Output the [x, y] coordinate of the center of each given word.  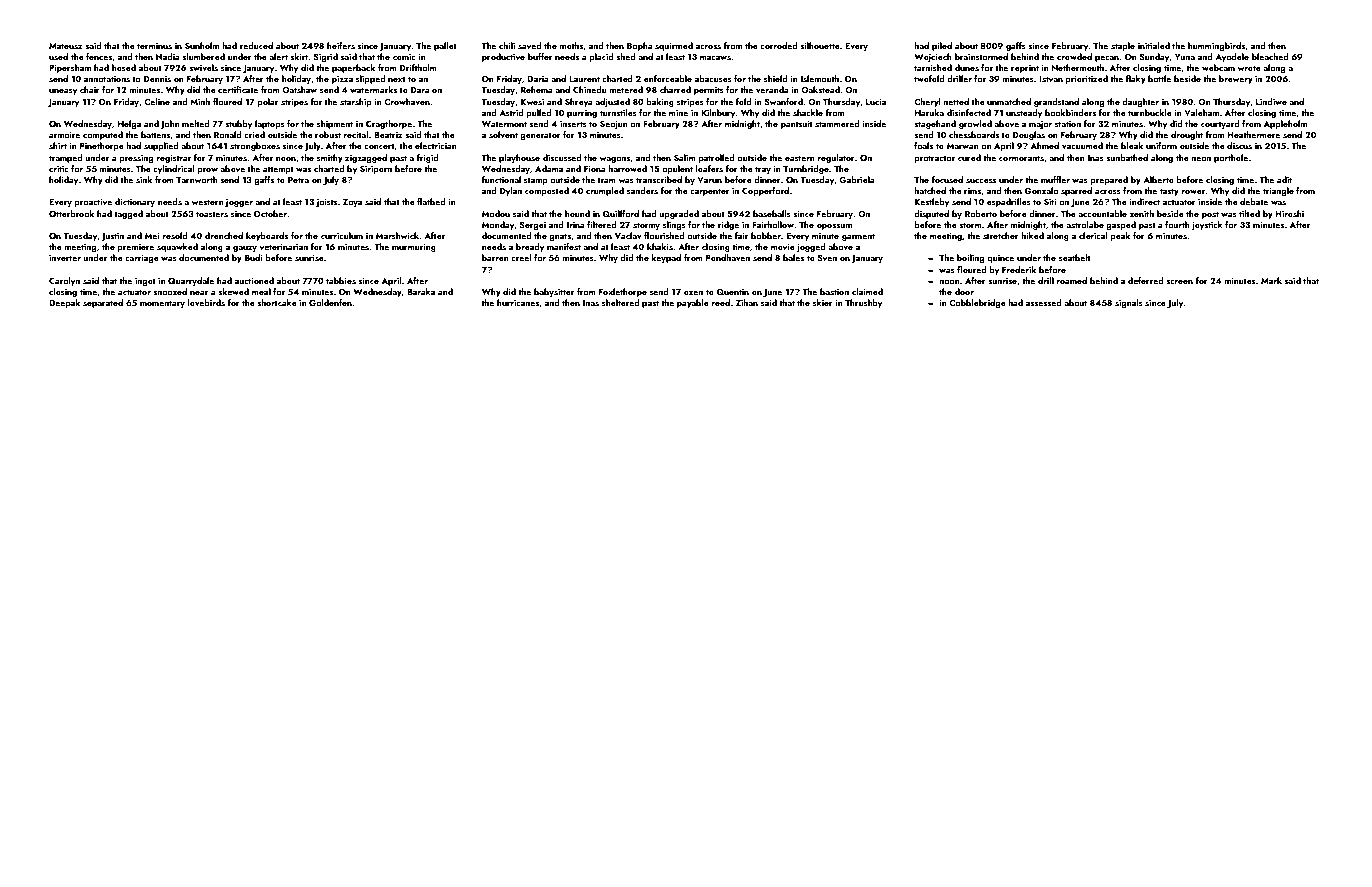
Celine [157, 101]
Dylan [511, 191]
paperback [353, 68]
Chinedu [589, 89]
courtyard [1220, 124]
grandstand [1056, 102]
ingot [145, 282]
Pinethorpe [102, 146]
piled [942, 46]
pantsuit [797, 125]
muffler [1055, 179]
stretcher [1001, 235]
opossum [834, 227]
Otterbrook [71, 213]
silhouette [820, 45]
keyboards [267, 236]
